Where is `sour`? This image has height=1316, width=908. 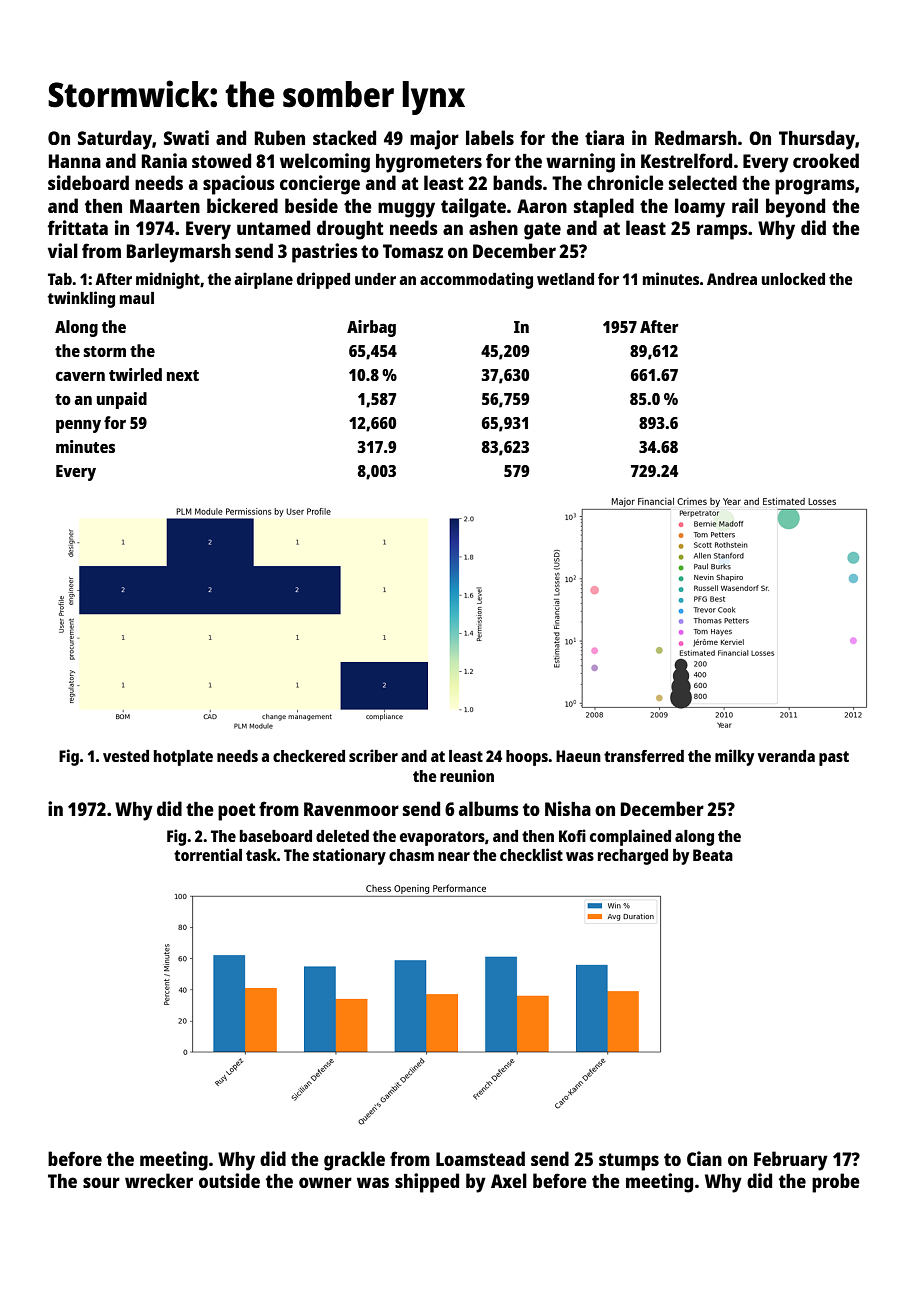 sour is located at coordinates (101, 1182).
